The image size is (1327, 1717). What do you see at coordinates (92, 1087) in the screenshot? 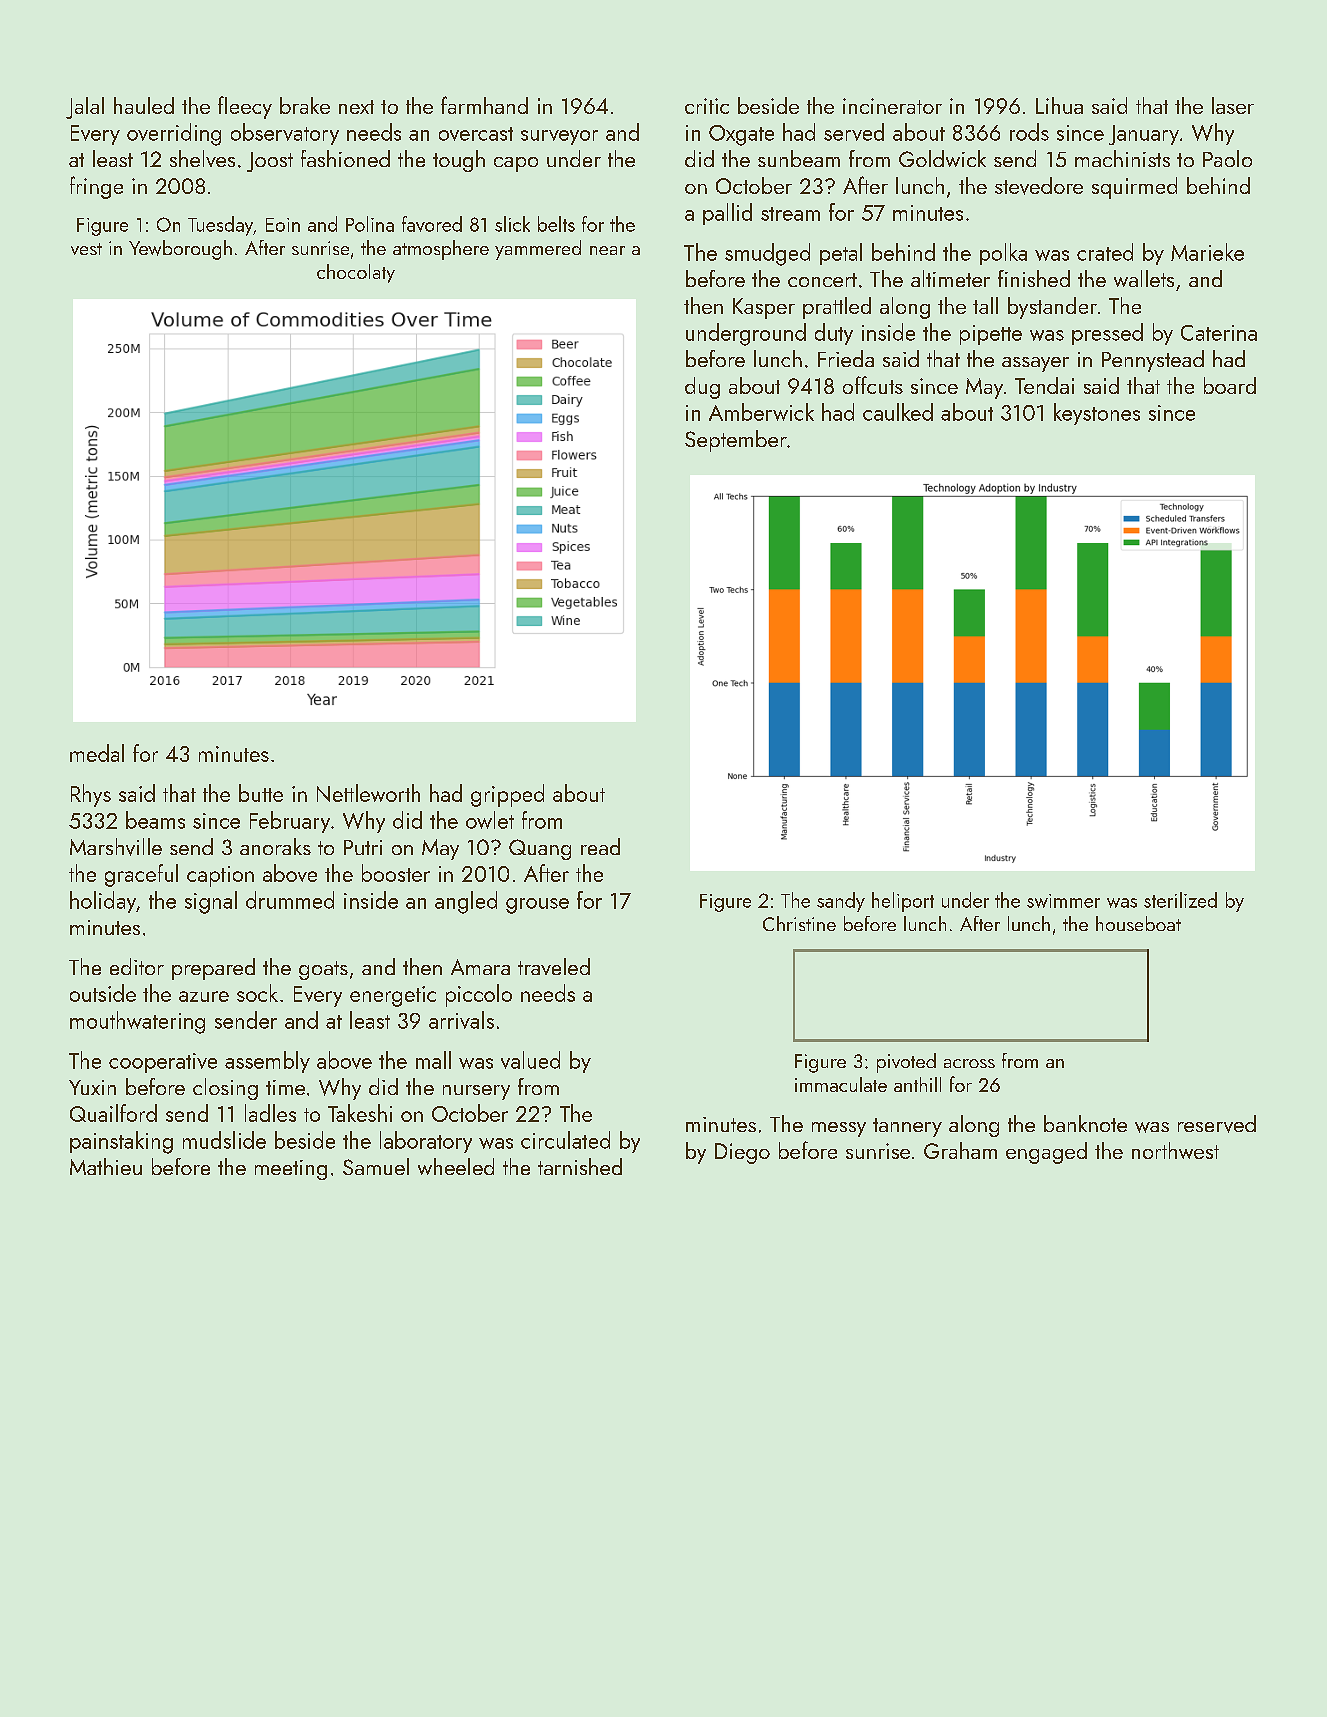
I see `Yuxin` at bounding box center [92, 1087].
